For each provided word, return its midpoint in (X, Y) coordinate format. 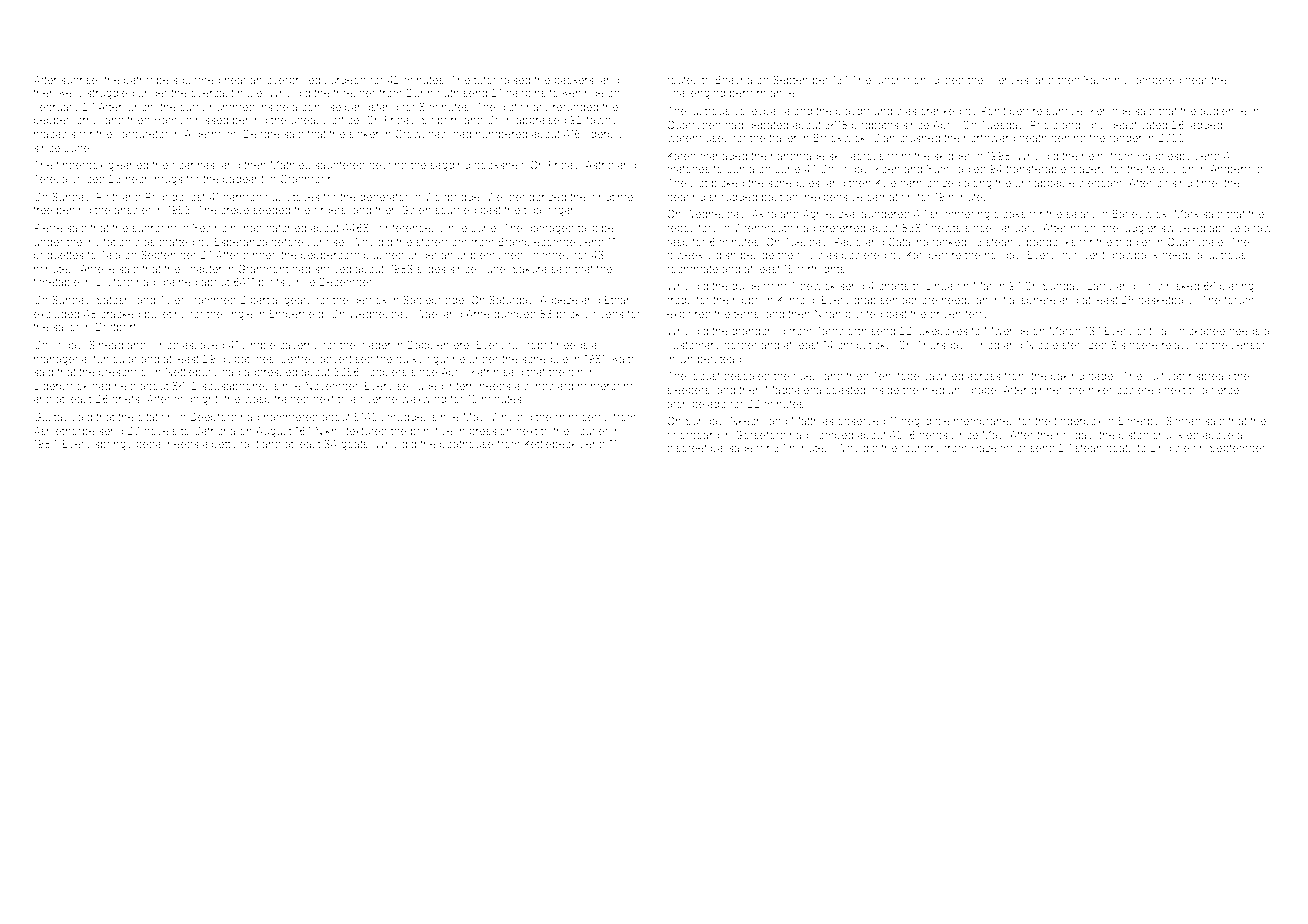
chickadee (1199, 331)
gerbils (607, 135)
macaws (55, 135)
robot (540, 345)
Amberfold (1236, 168)
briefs (126, 398)
